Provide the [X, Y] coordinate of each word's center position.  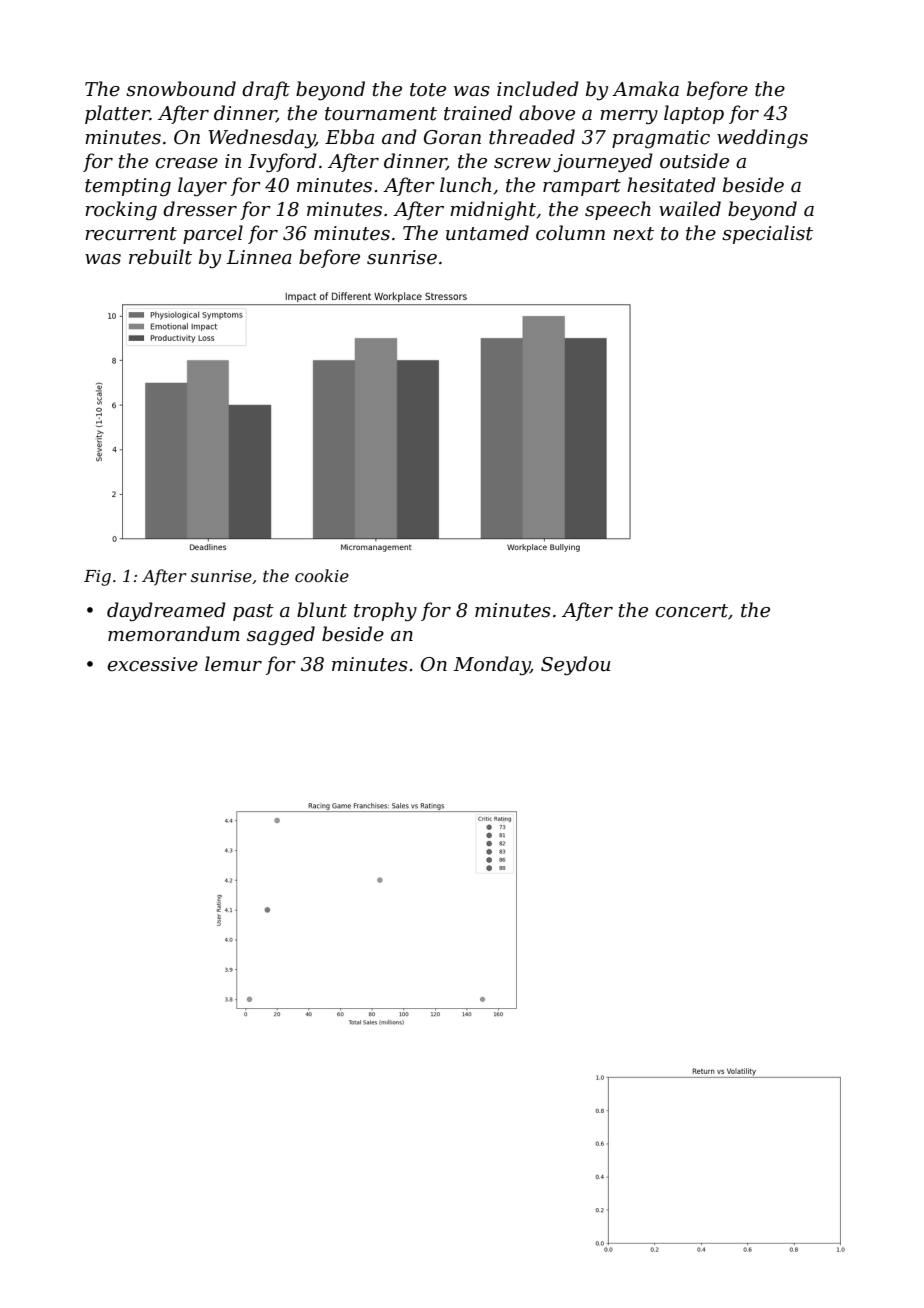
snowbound [181, 89]
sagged [281, 635]
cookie [322, 575]
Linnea [259, 257]
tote [428, 90]
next [633, 234]
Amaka [645, 89]
